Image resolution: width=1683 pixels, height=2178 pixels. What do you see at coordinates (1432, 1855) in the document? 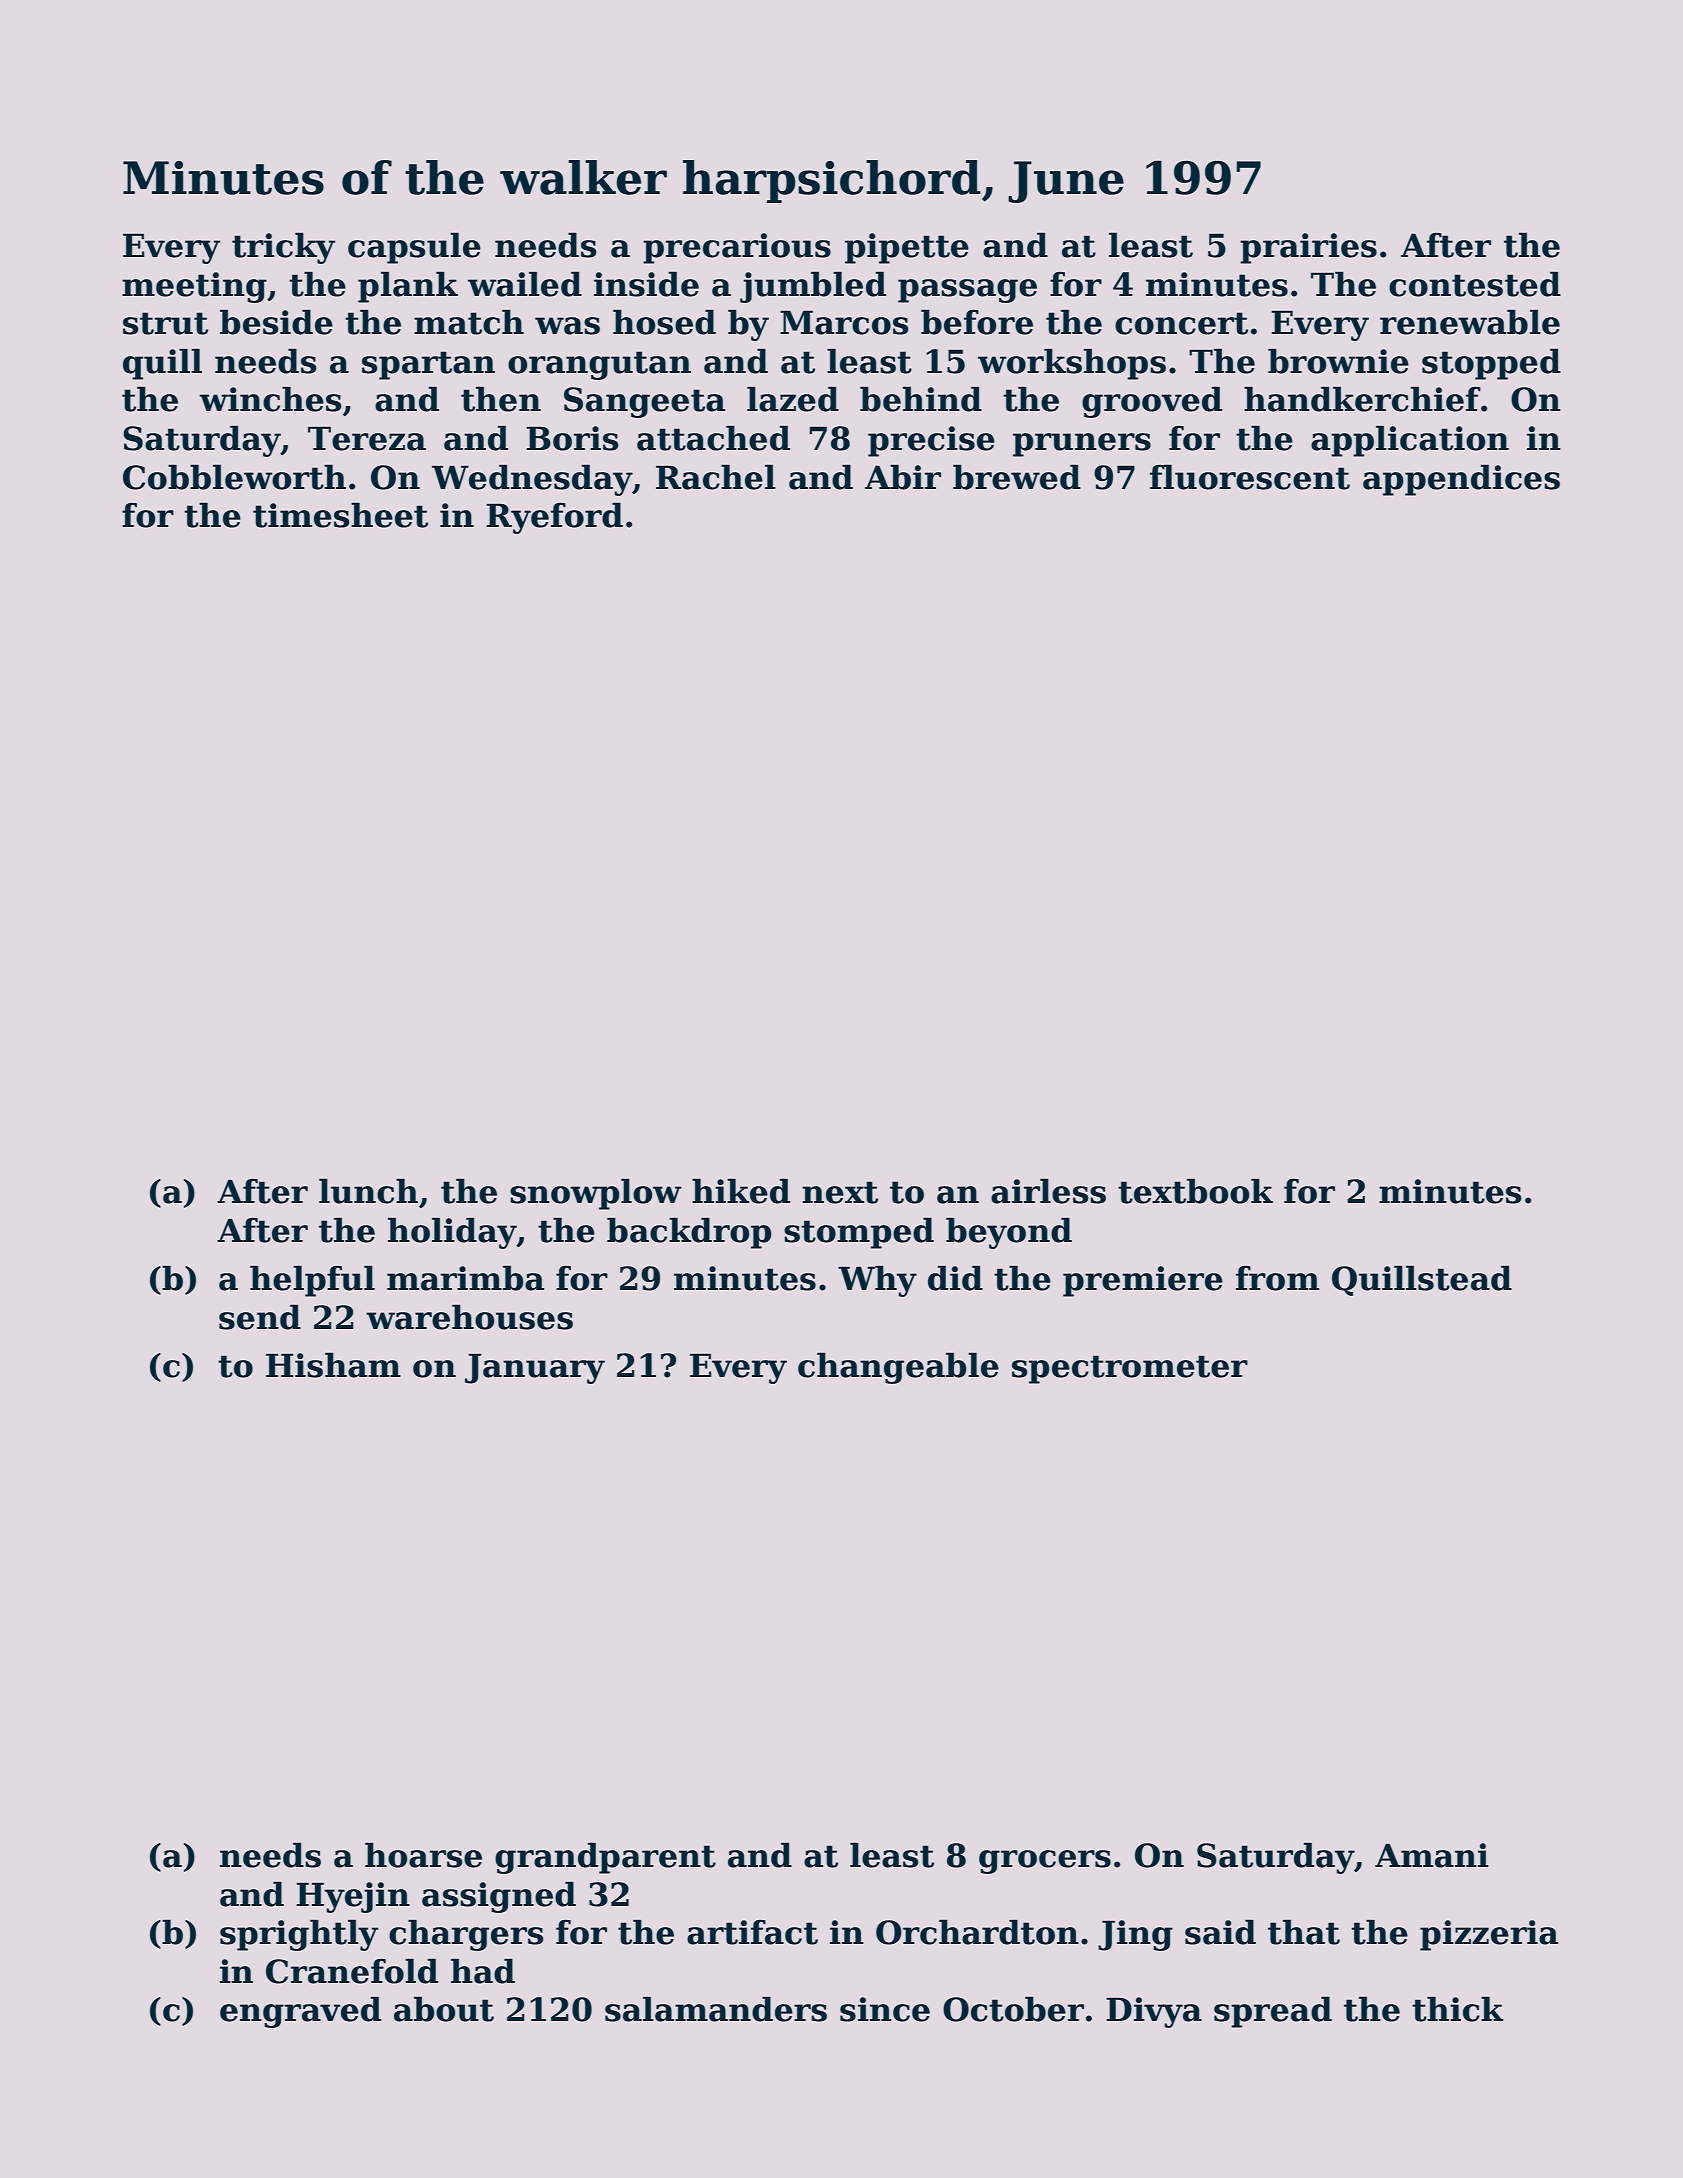
I see `Amani` at bounding box center [1432, 1855].
